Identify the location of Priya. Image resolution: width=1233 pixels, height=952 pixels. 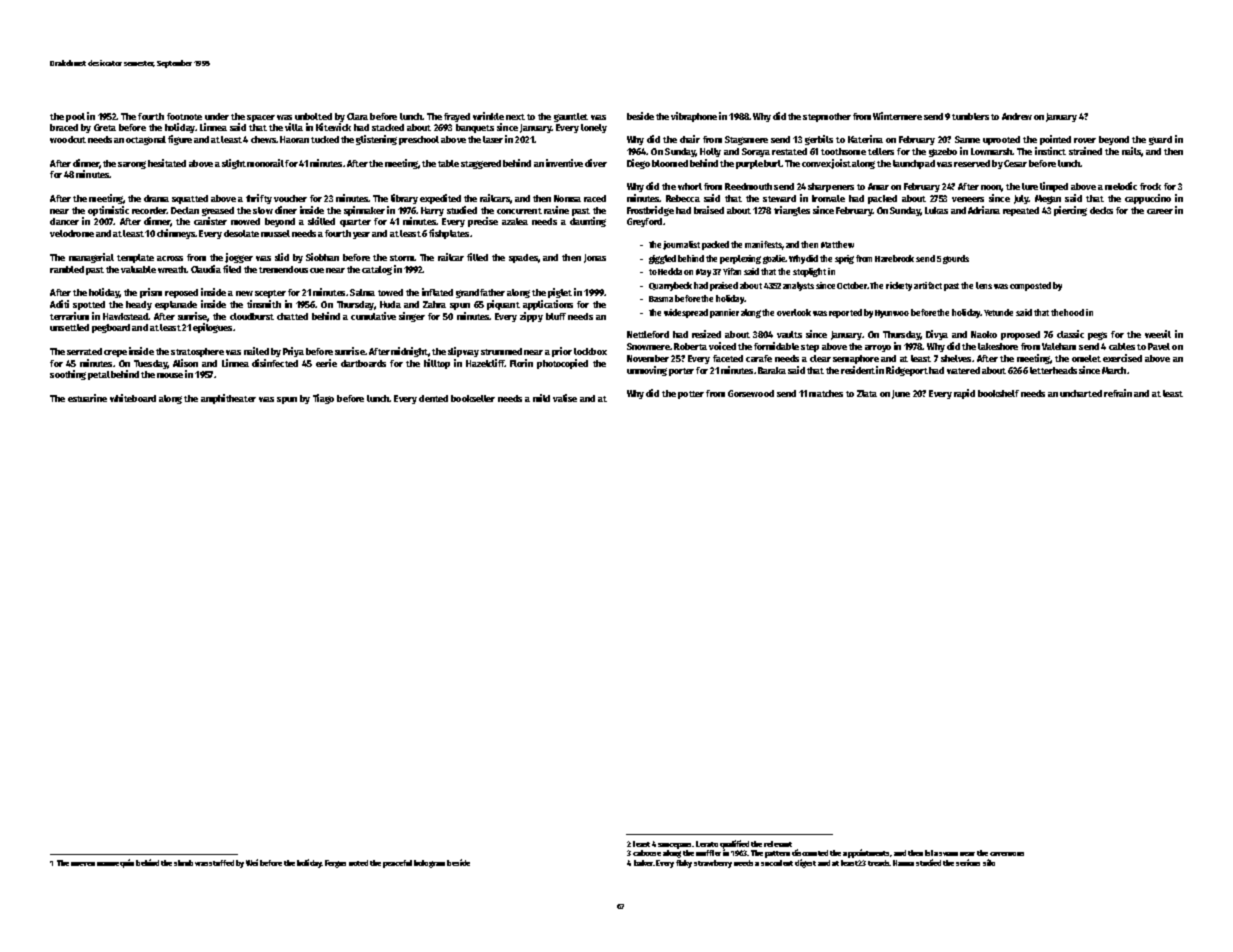
(293, 352).
